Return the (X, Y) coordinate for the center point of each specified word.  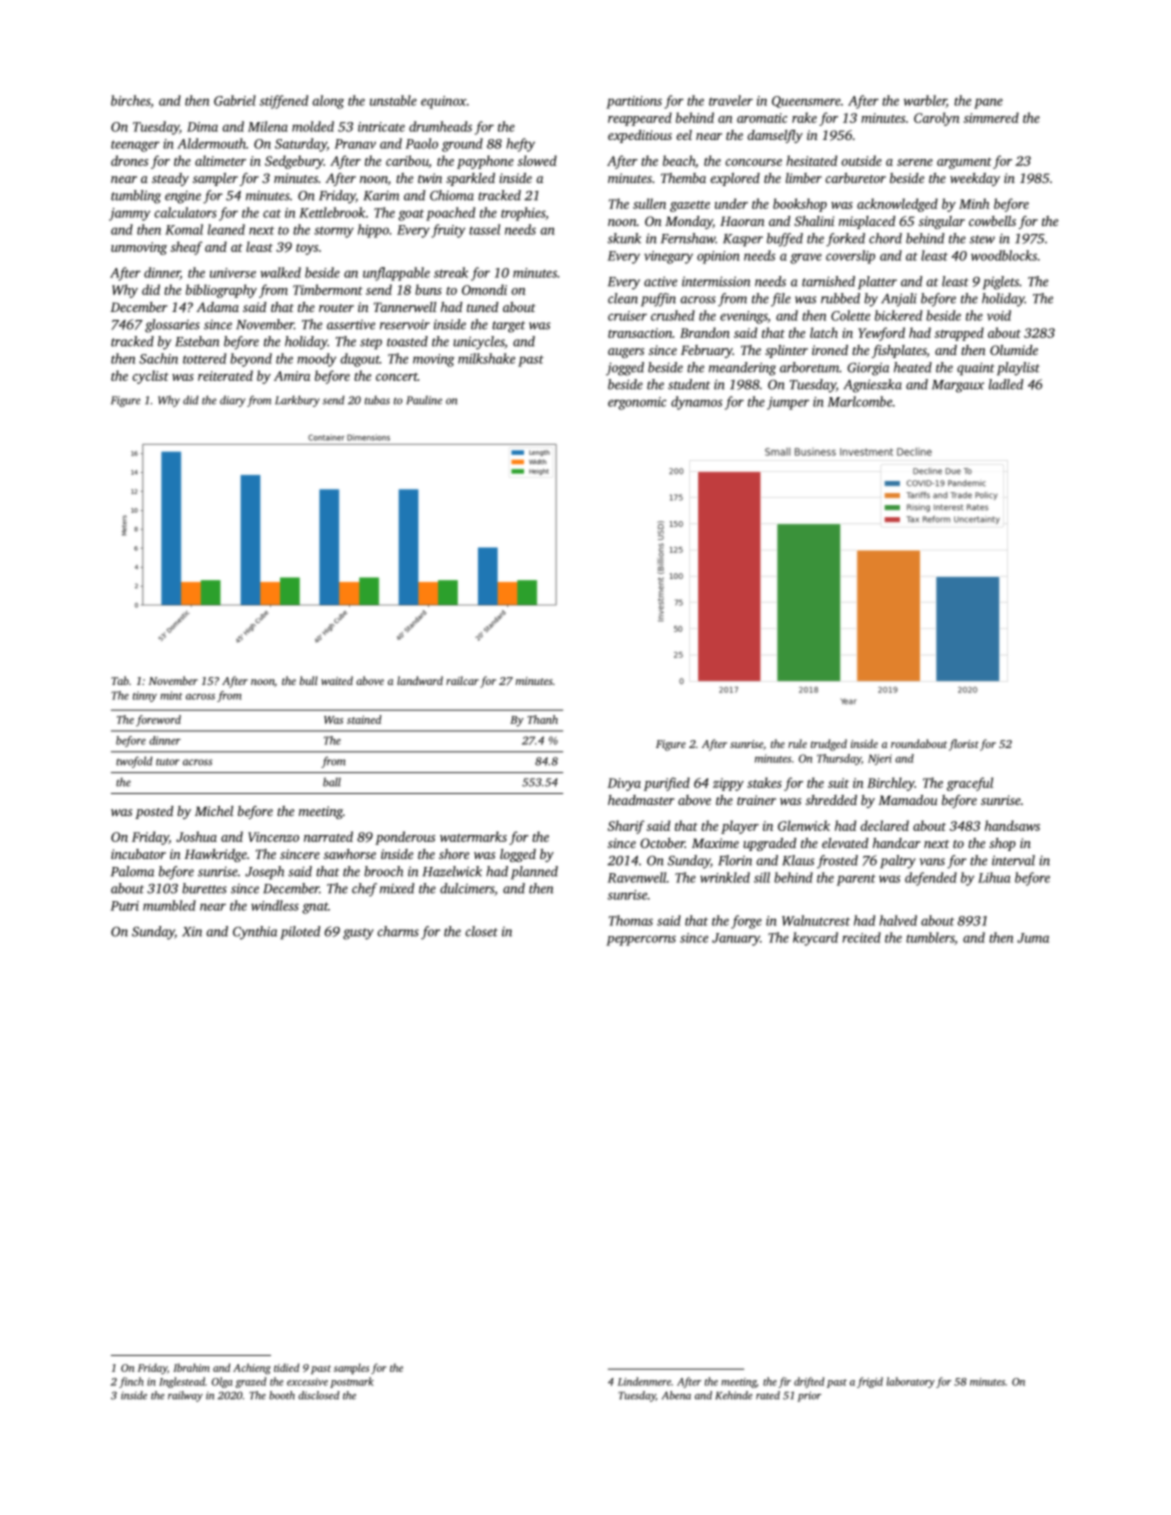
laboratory (910, 1382)
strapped (959, 334)
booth (282, 1395)
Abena (676, 1395)
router (336, 308)
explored (735, 179)
